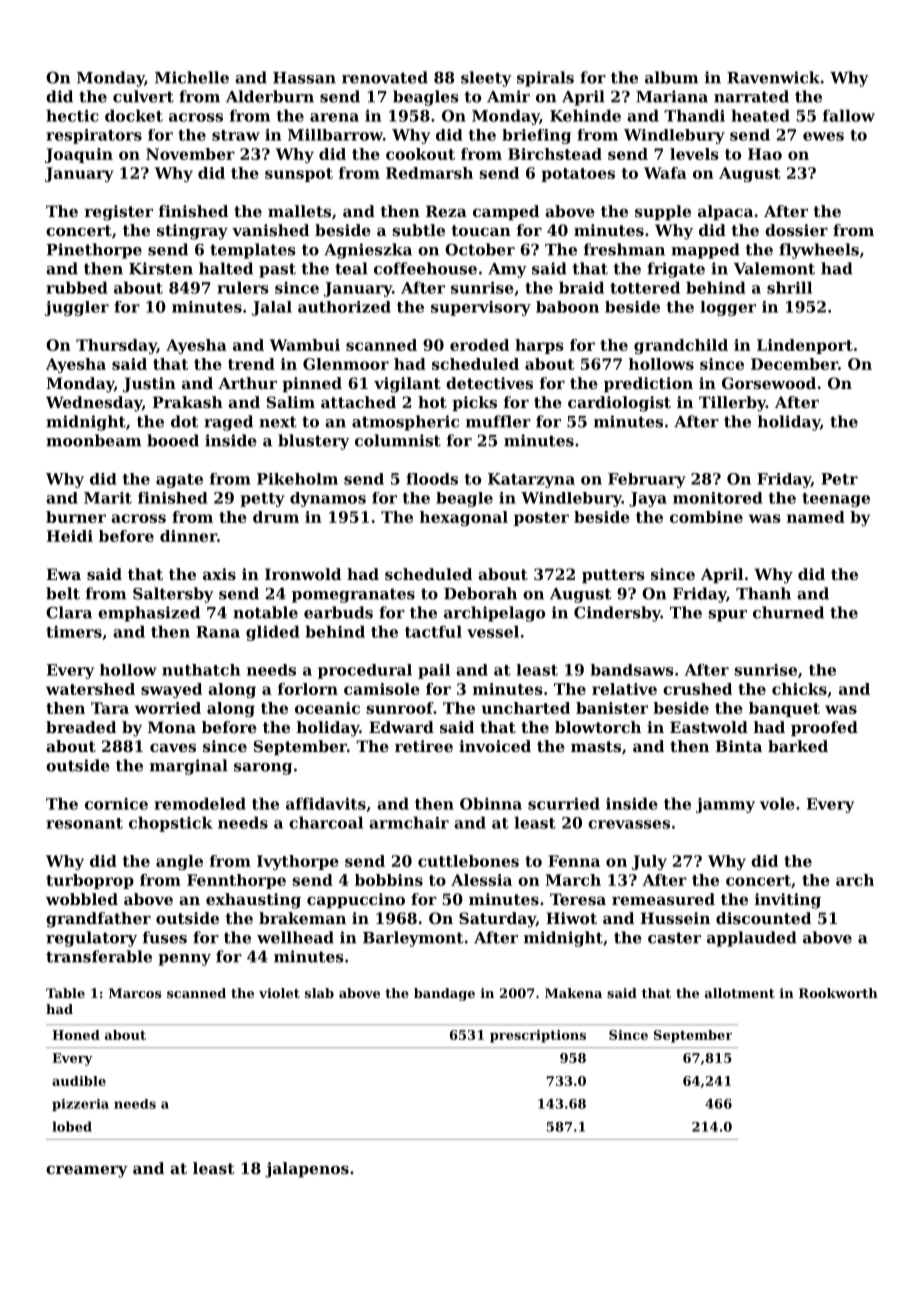 This document has height=1308, width=924. What do you see at coordinates (385, 77) in the document?
I see `renovated` at bounding box center [385, 77].
